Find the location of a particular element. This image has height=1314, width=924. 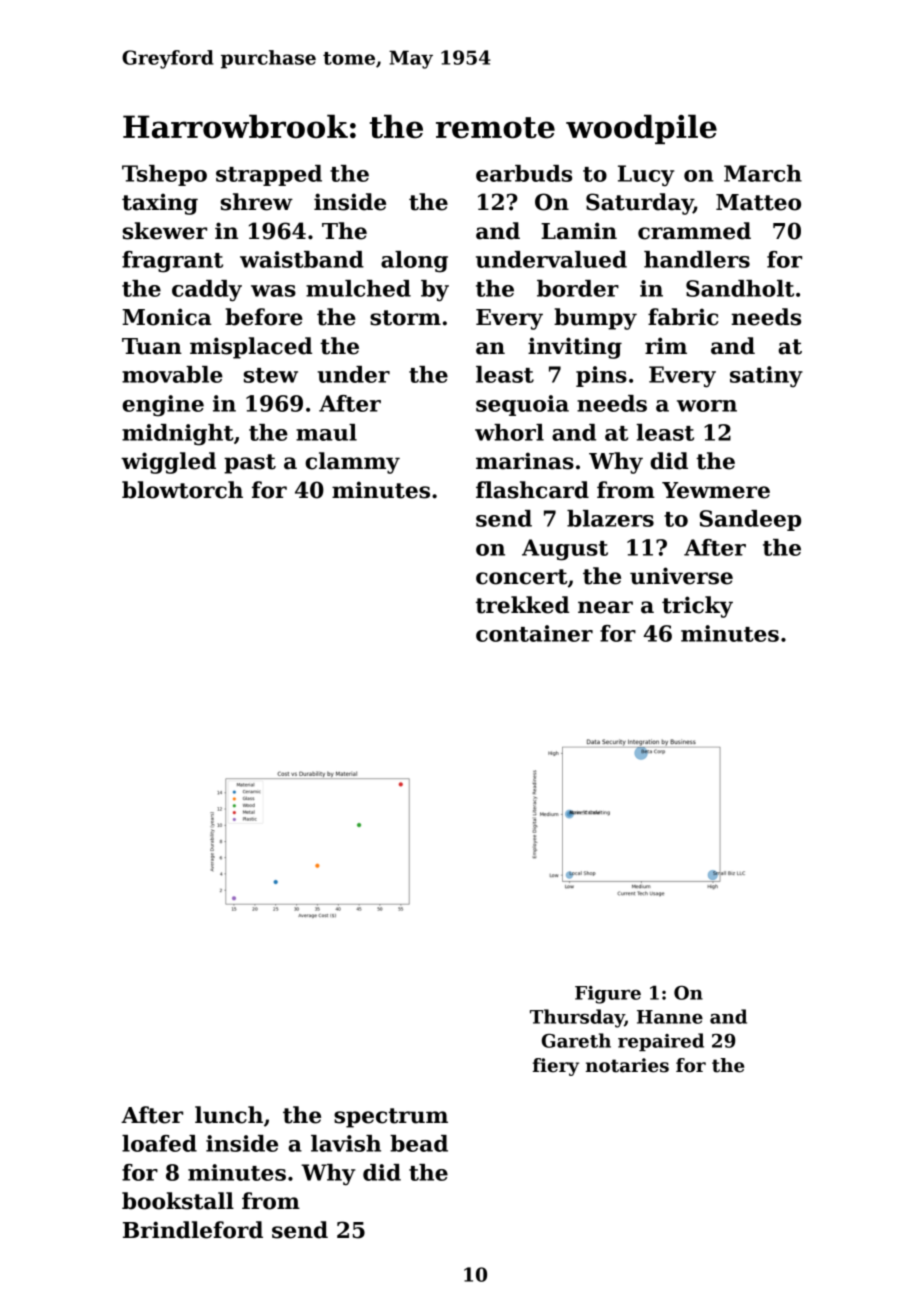

bead is located at coordinates (419, 1143).
